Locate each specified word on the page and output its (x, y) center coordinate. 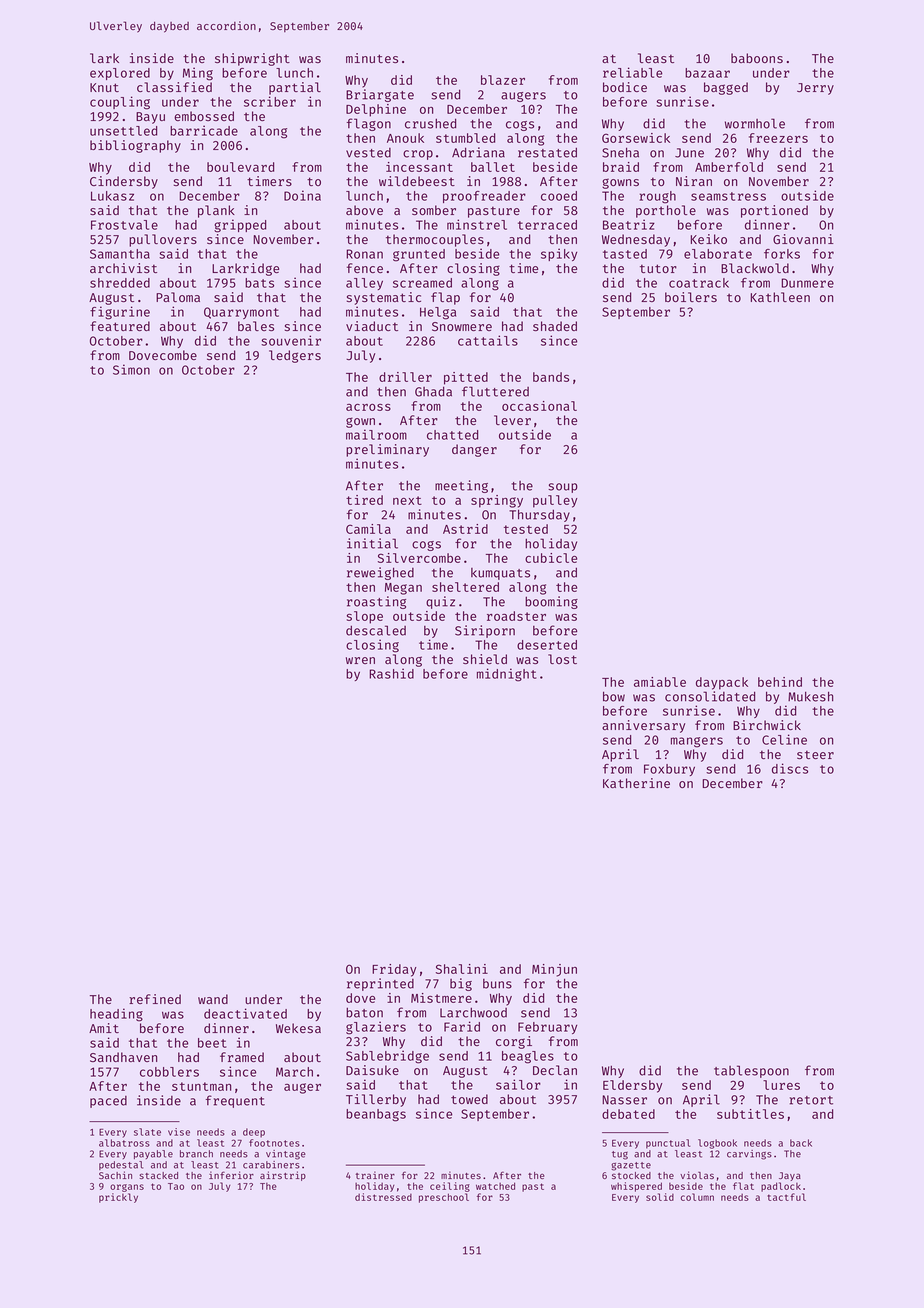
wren (360, 660)
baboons (757, 58)
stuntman (201, 1086)
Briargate (380, 95)
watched (495, 1186)
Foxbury (669, 770)
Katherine (636, 783)
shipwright (252, 59)
